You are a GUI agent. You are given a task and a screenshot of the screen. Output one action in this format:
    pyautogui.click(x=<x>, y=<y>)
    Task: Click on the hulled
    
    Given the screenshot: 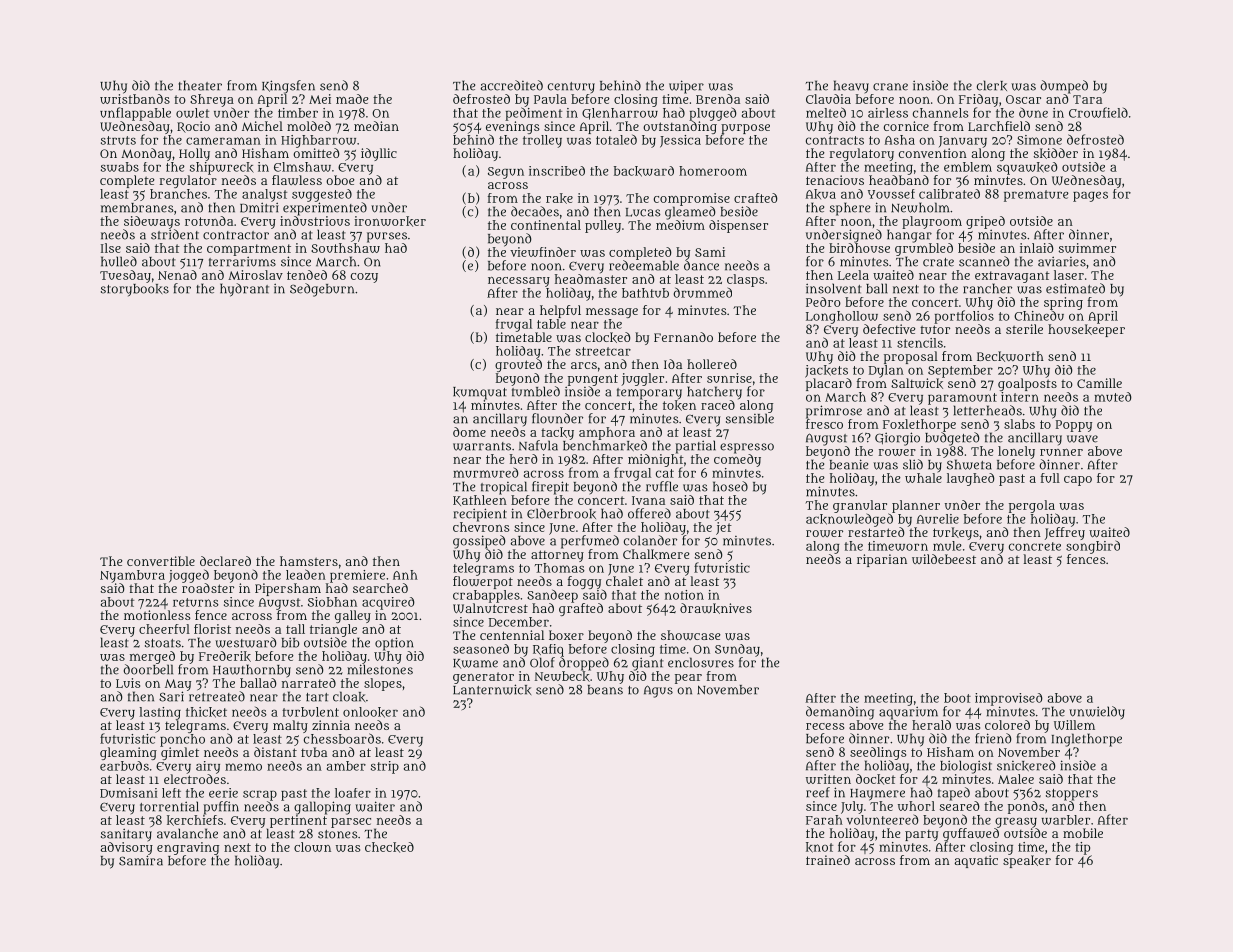 What is the action you would take?
    pyautogui.click(x=119, y=261)
